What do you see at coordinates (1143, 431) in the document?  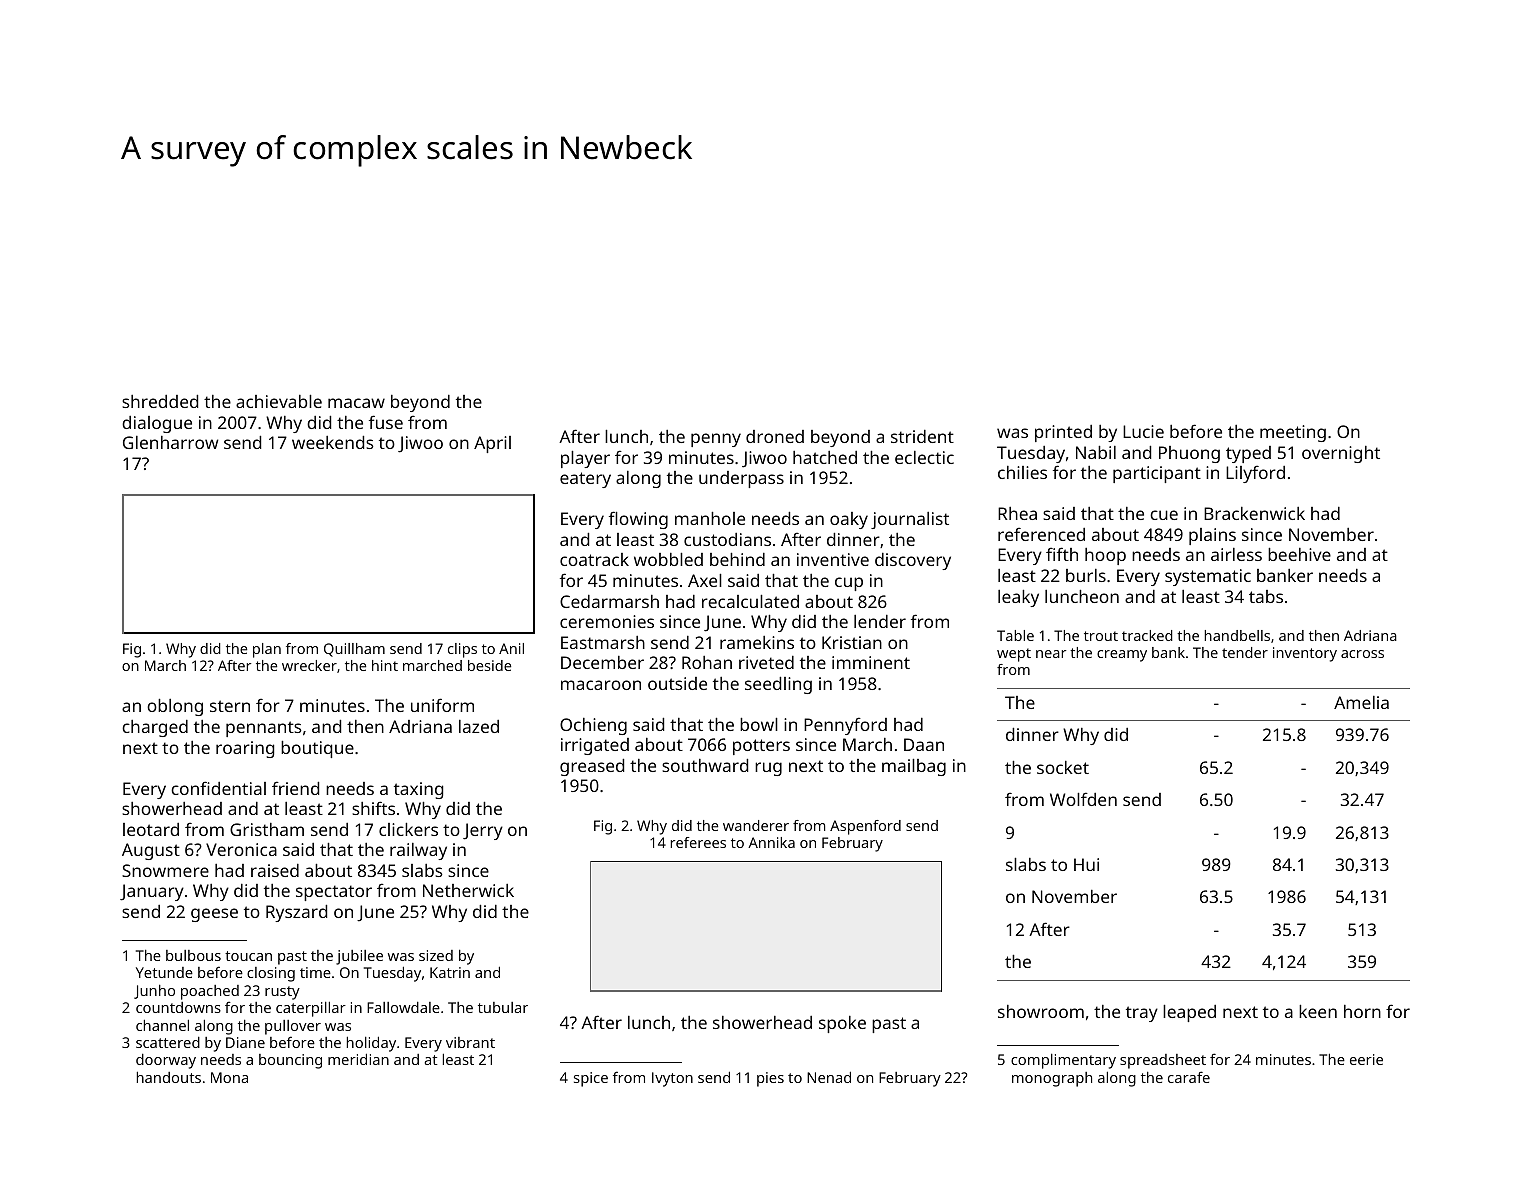 I see `Lucie` at bounding box center [1143, 431].
